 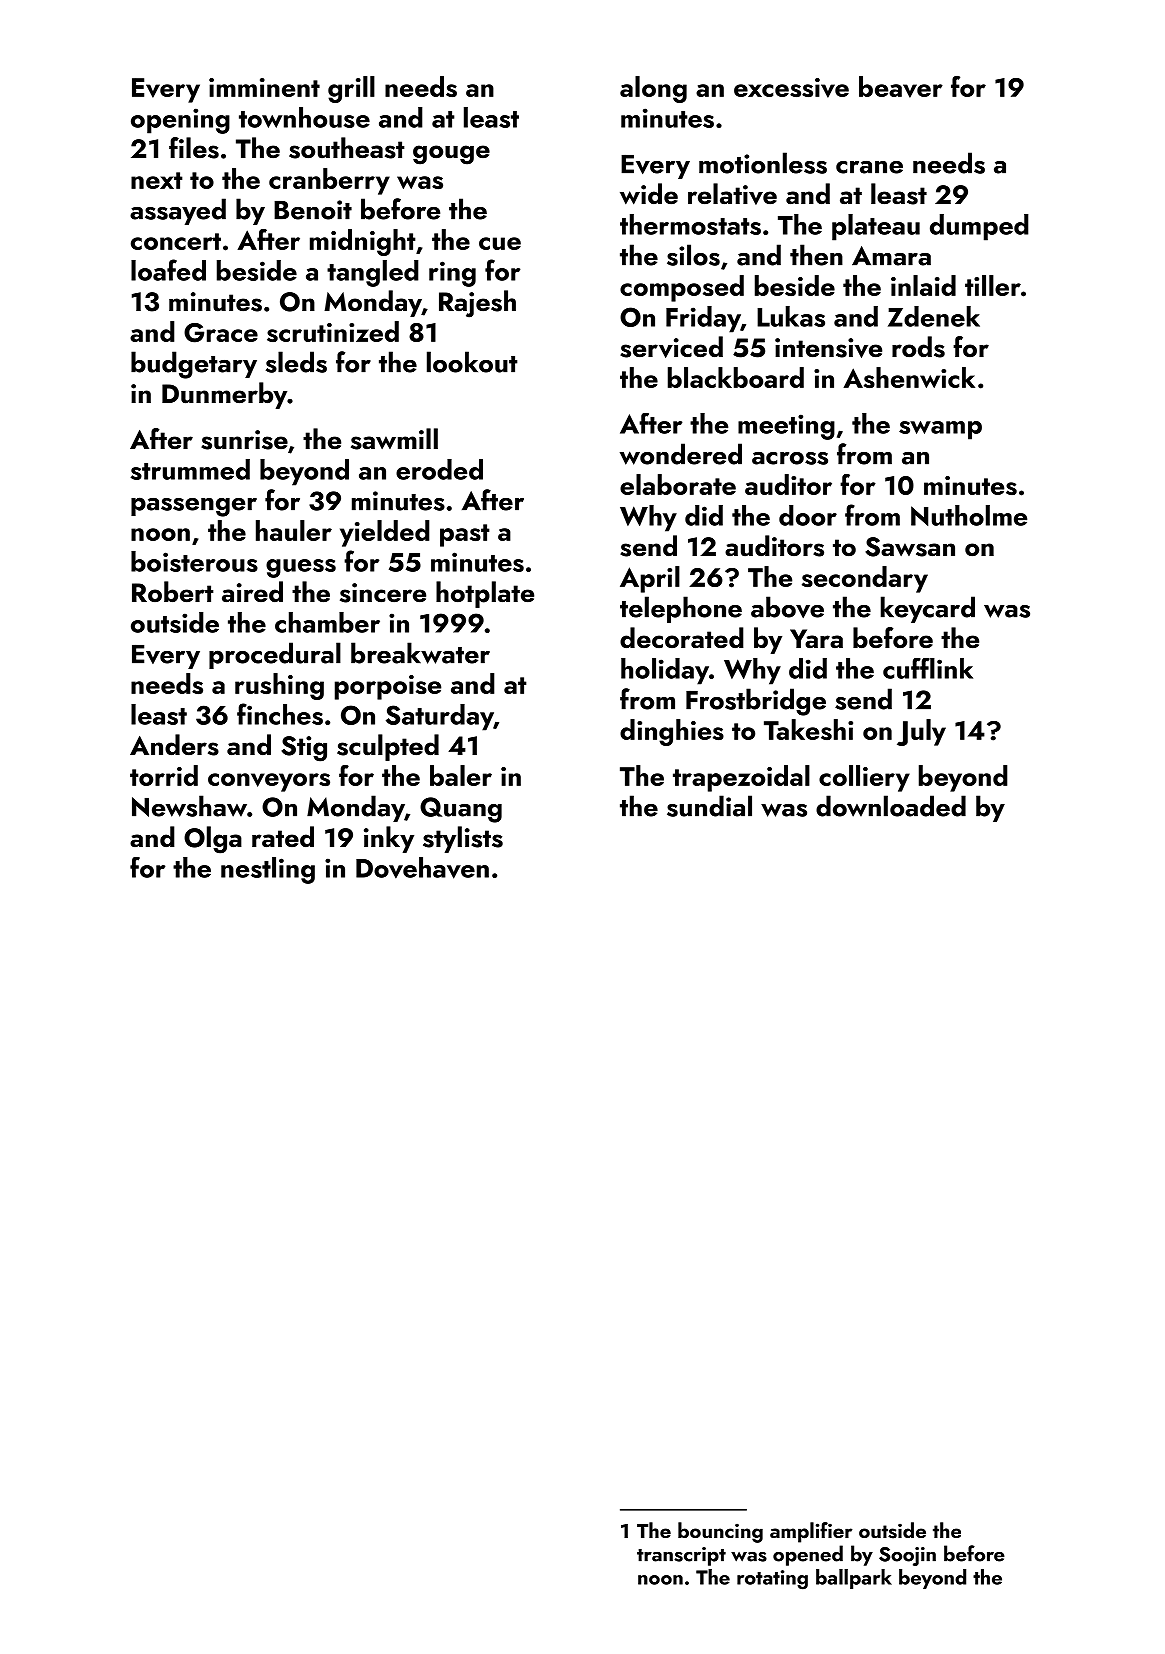 What do you see at coordinates (388, 687) in the screenshot?
I see `porpoise` at bounding box center [388, 687].
